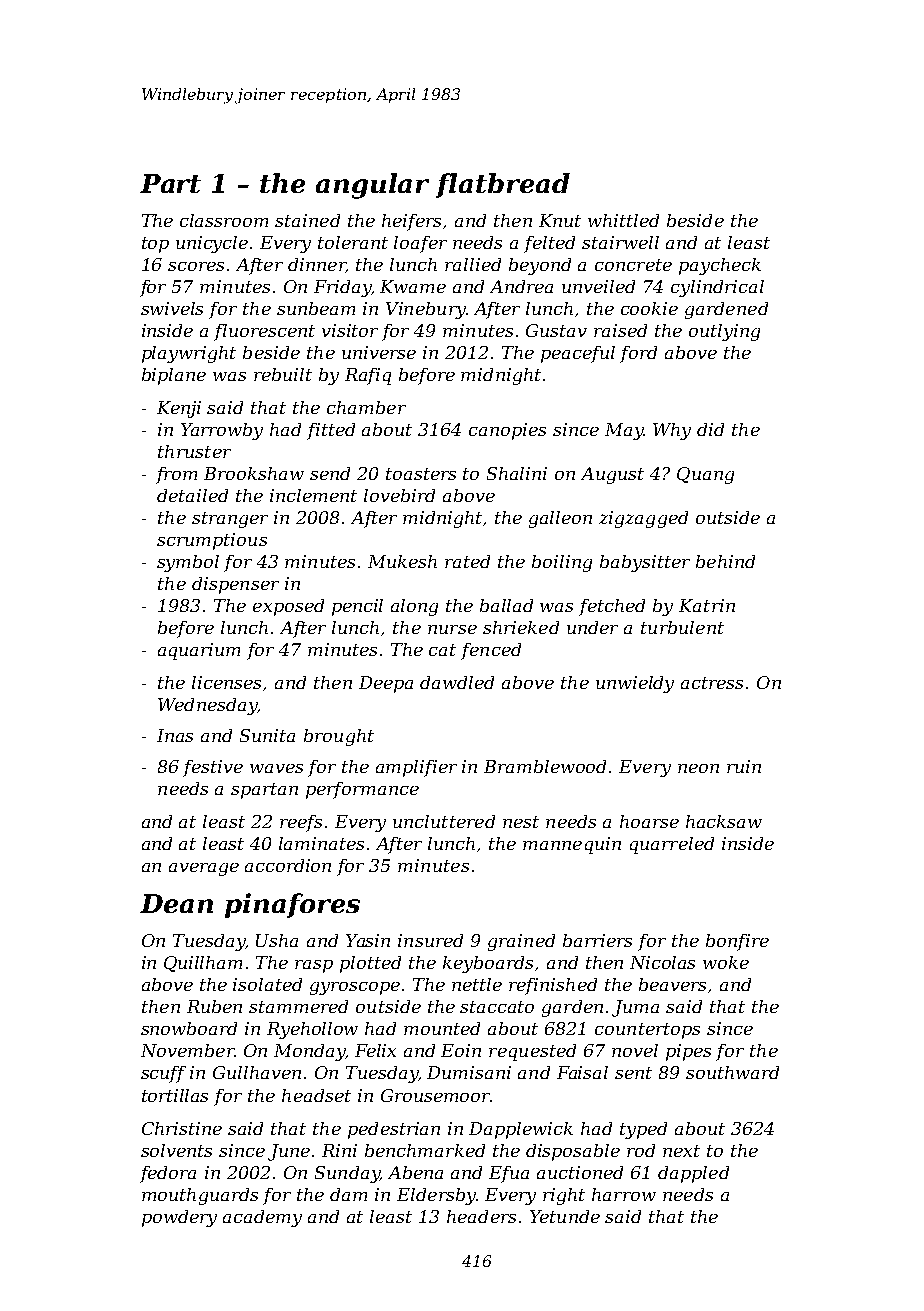 This screenshot has height=1311, width=924. Describe the element at coordinates (316, 308) in the screenshot. I see `sunbeam` at that location.
